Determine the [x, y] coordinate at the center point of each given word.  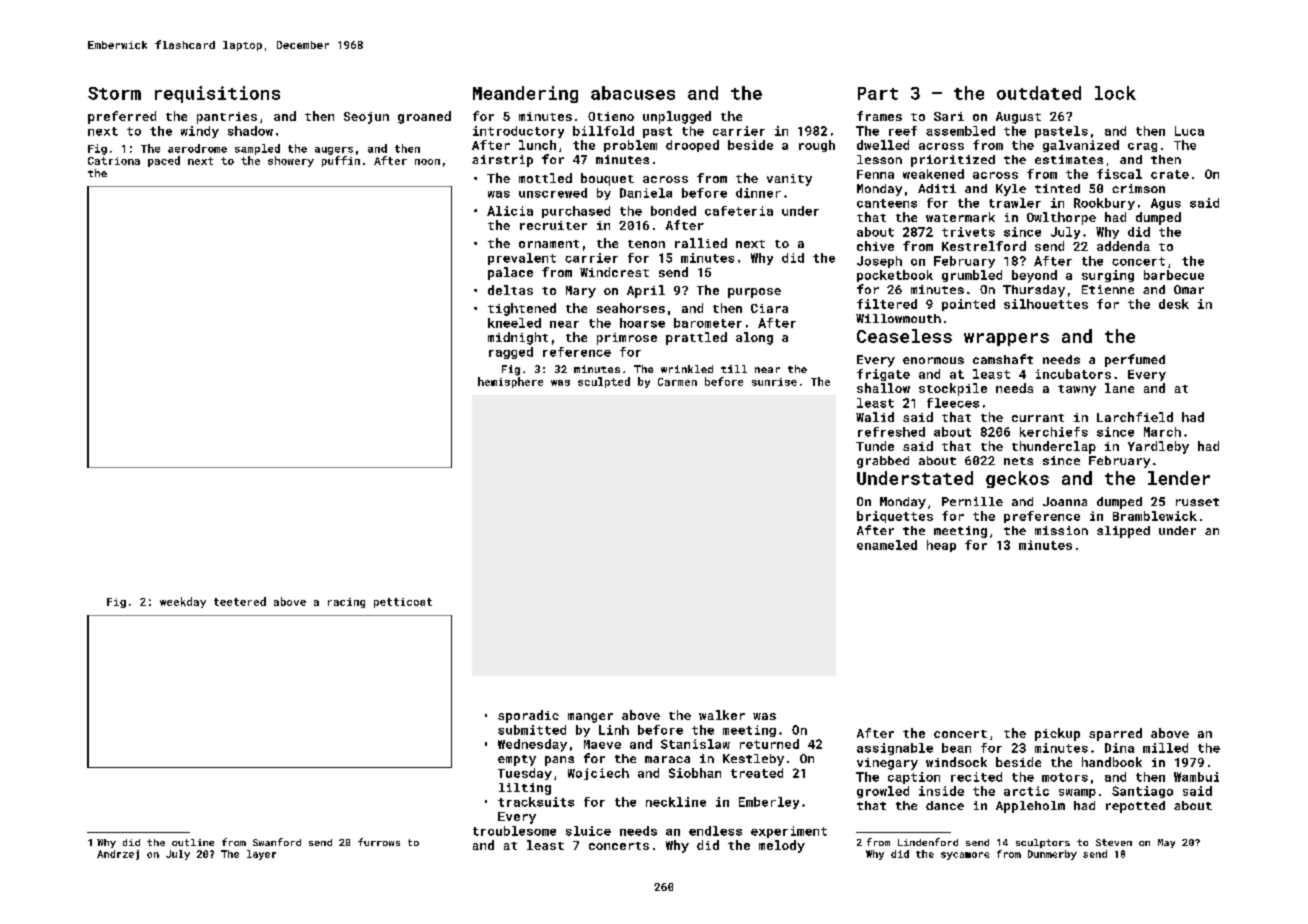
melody [782, 846]
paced [164, 161]
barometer [708, 323]
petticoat [403, 603]
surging [1108, 276]
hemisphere [510, 382]
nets [1018, 461]
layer [261, 855]
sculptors [1043, 843]
